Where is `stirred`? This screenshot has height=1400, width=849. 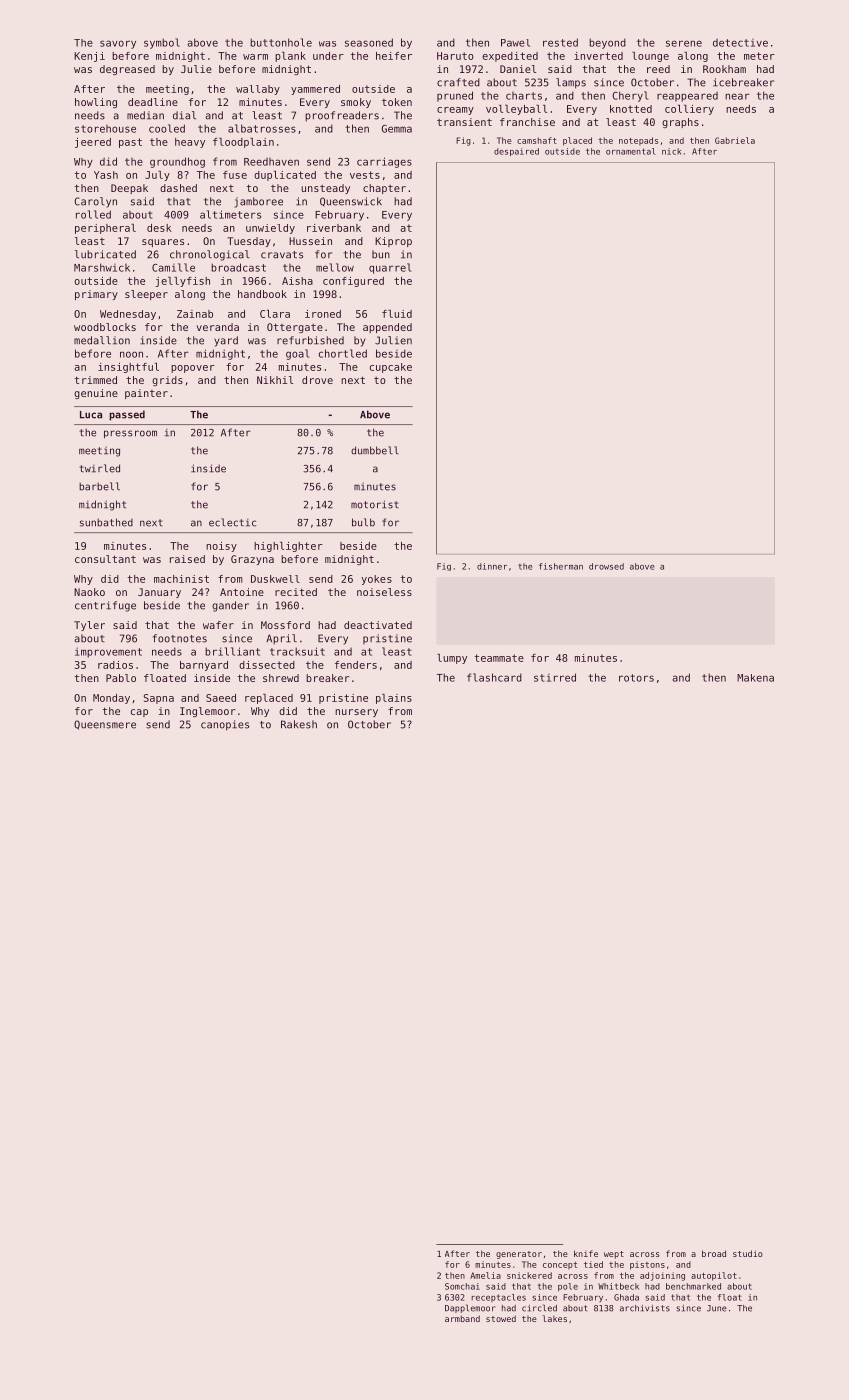 stirred is located at coordinates (555, 677).
